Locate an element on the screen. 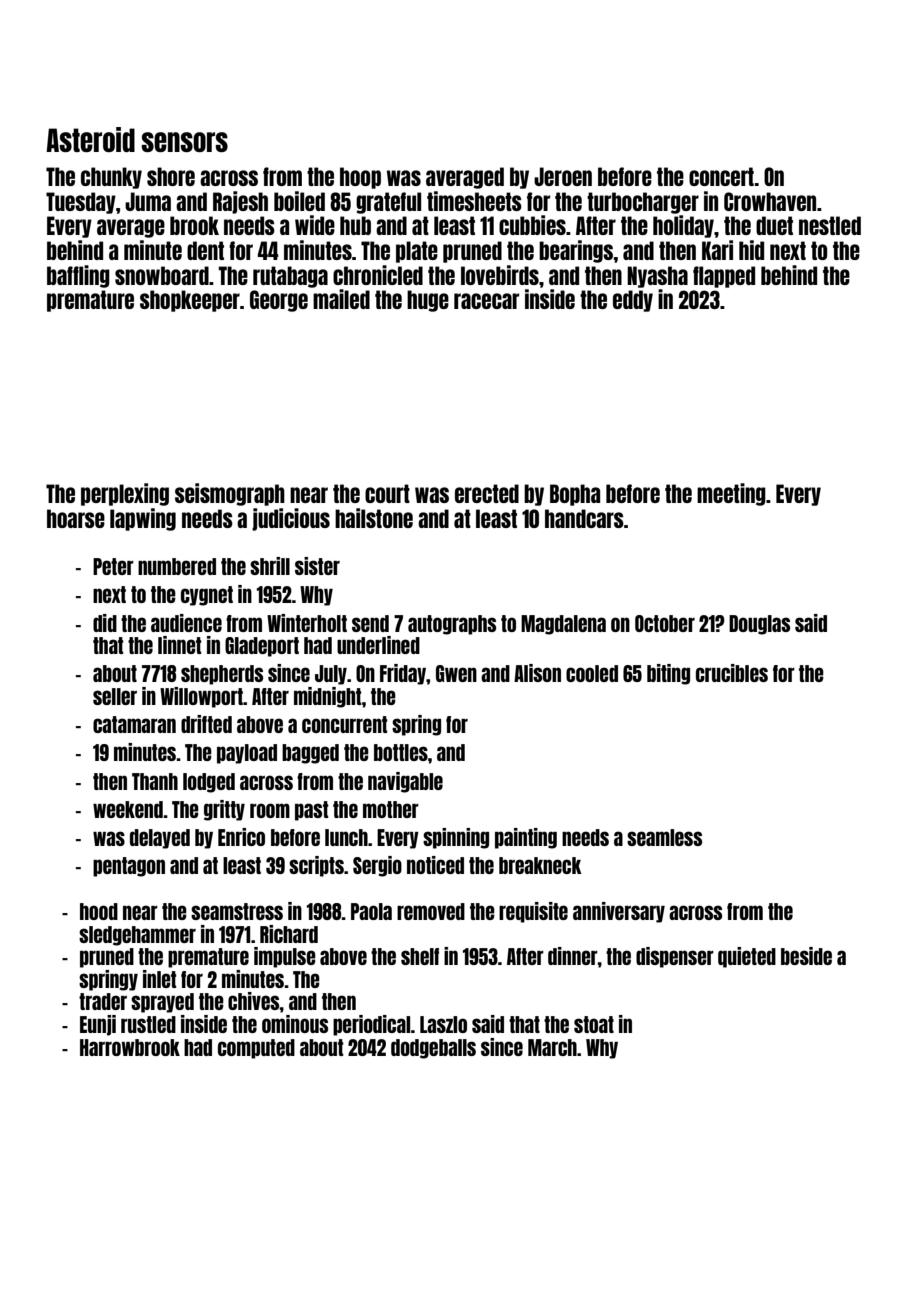 The image size is (909, 1292). computed is located at coordinates (256, 1049).
